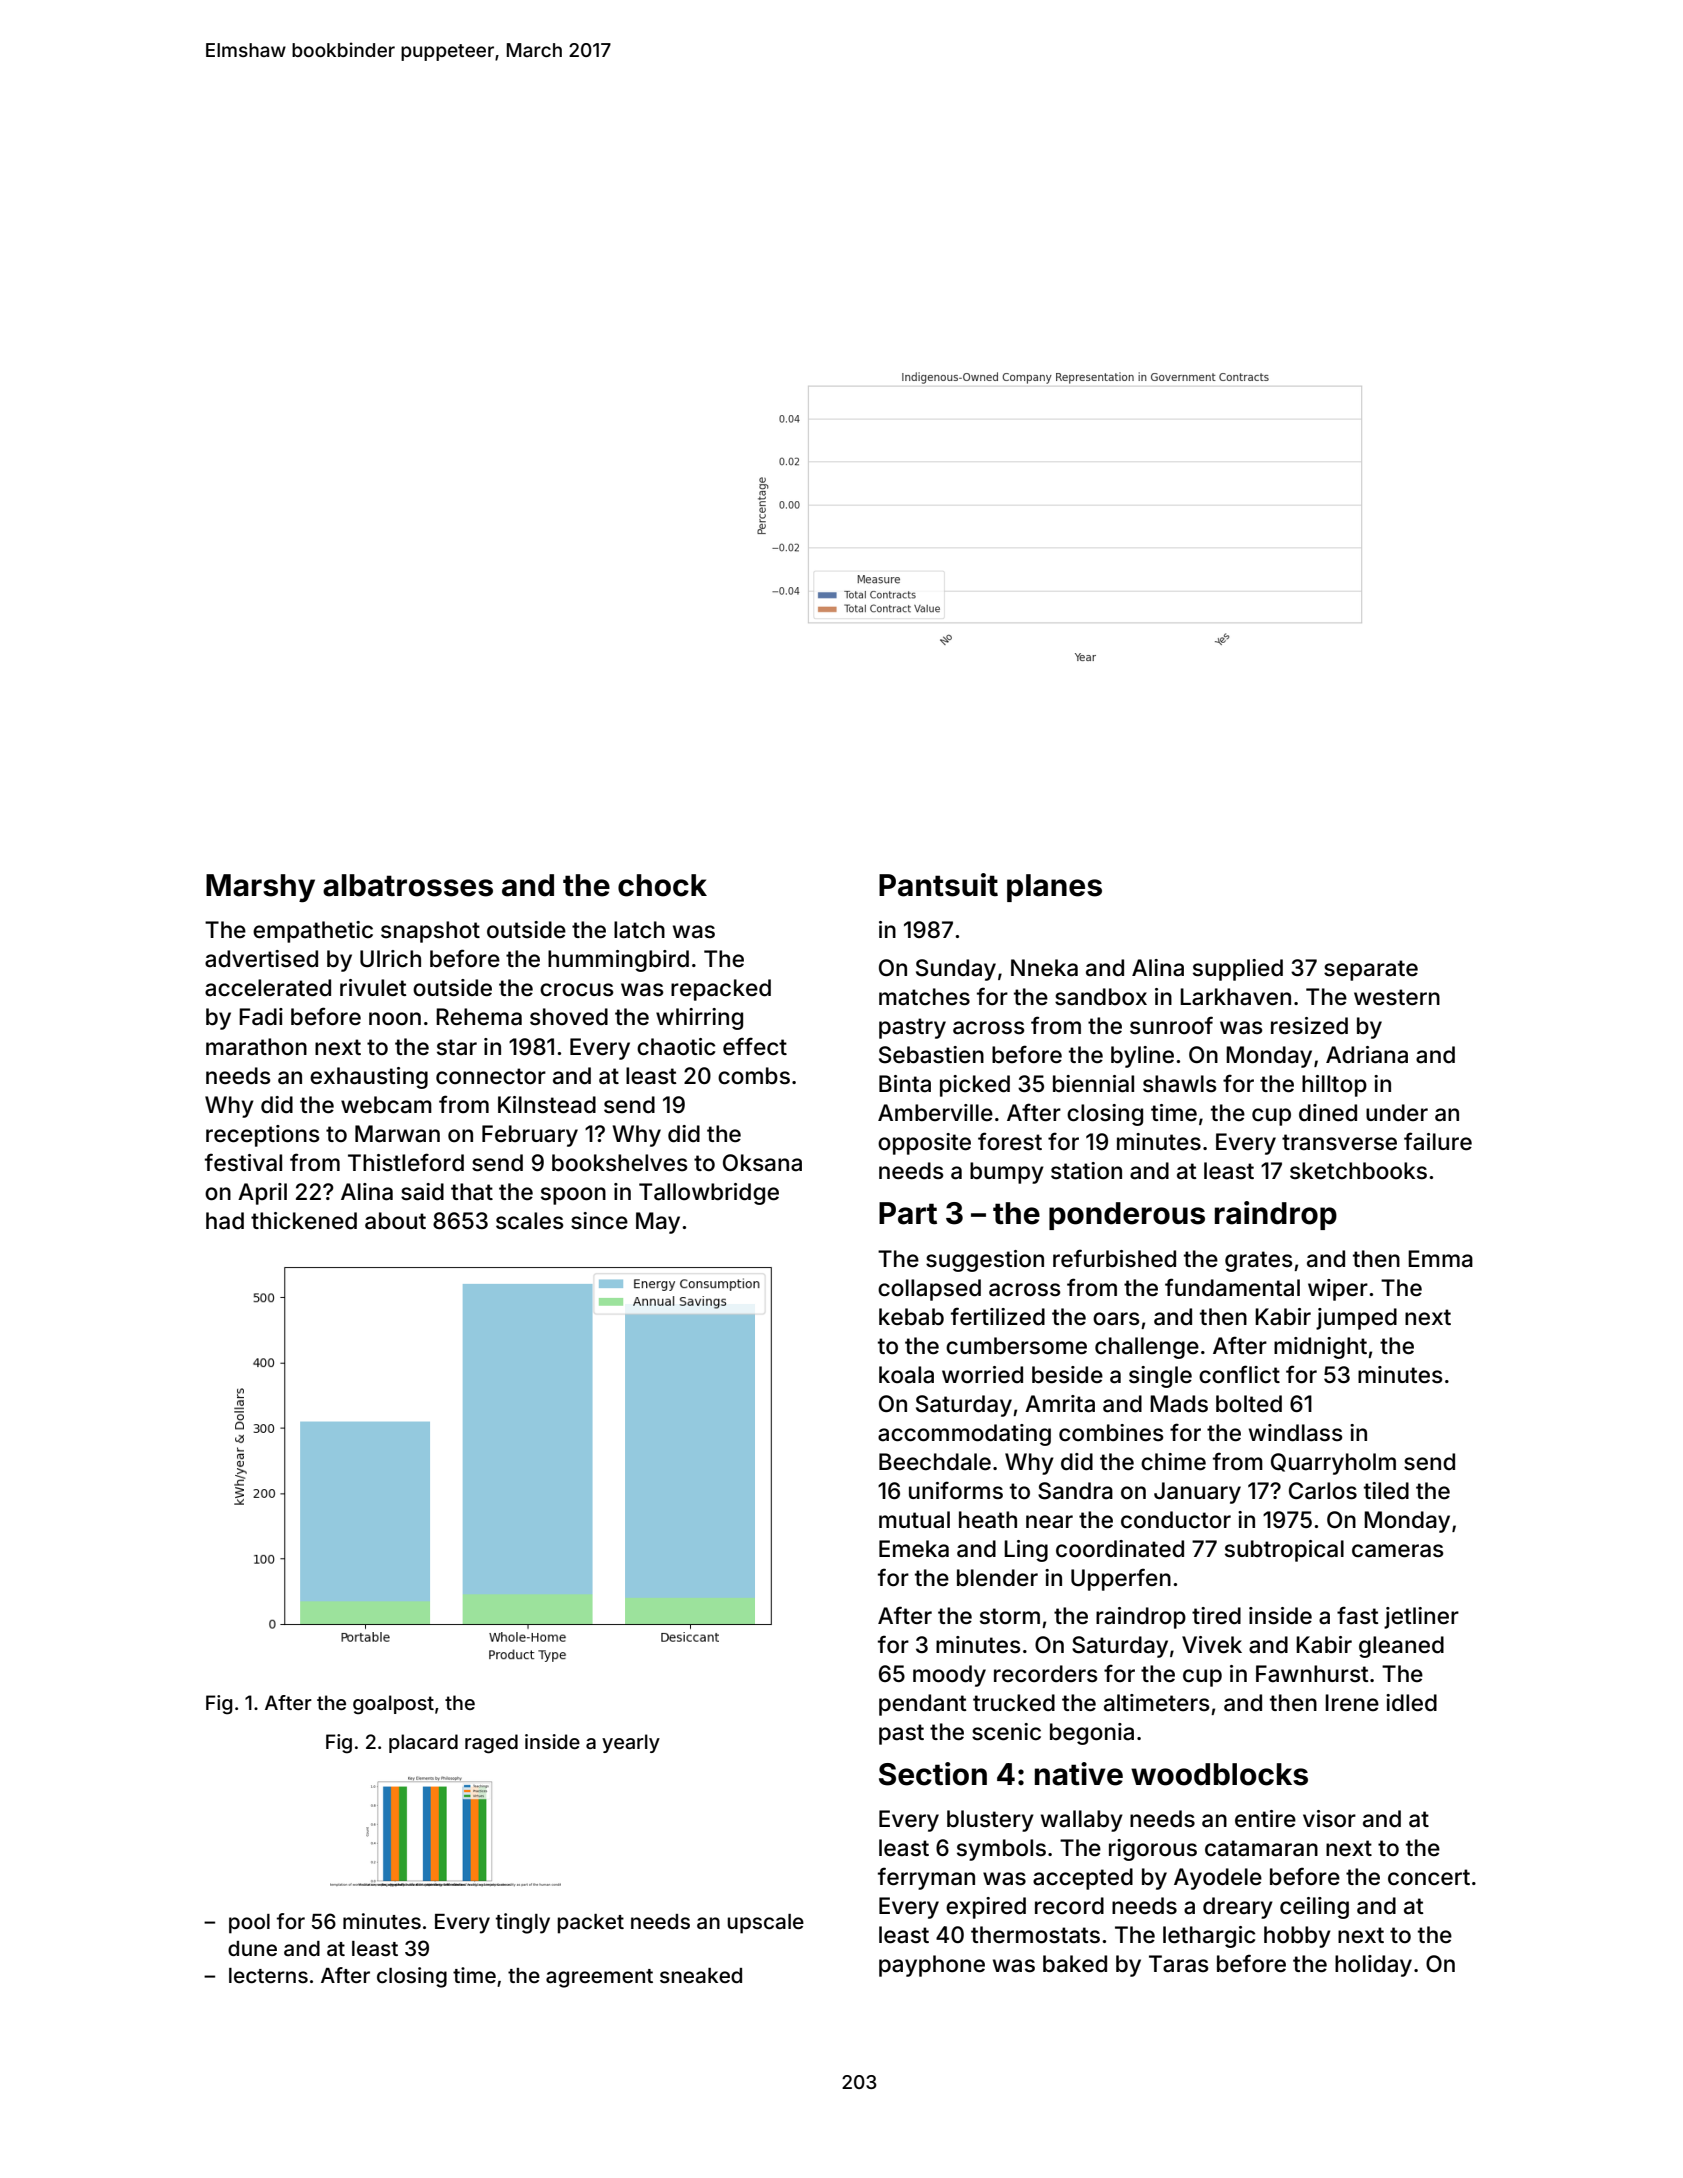  I want to click on goalpost, so click(393, 1705).
